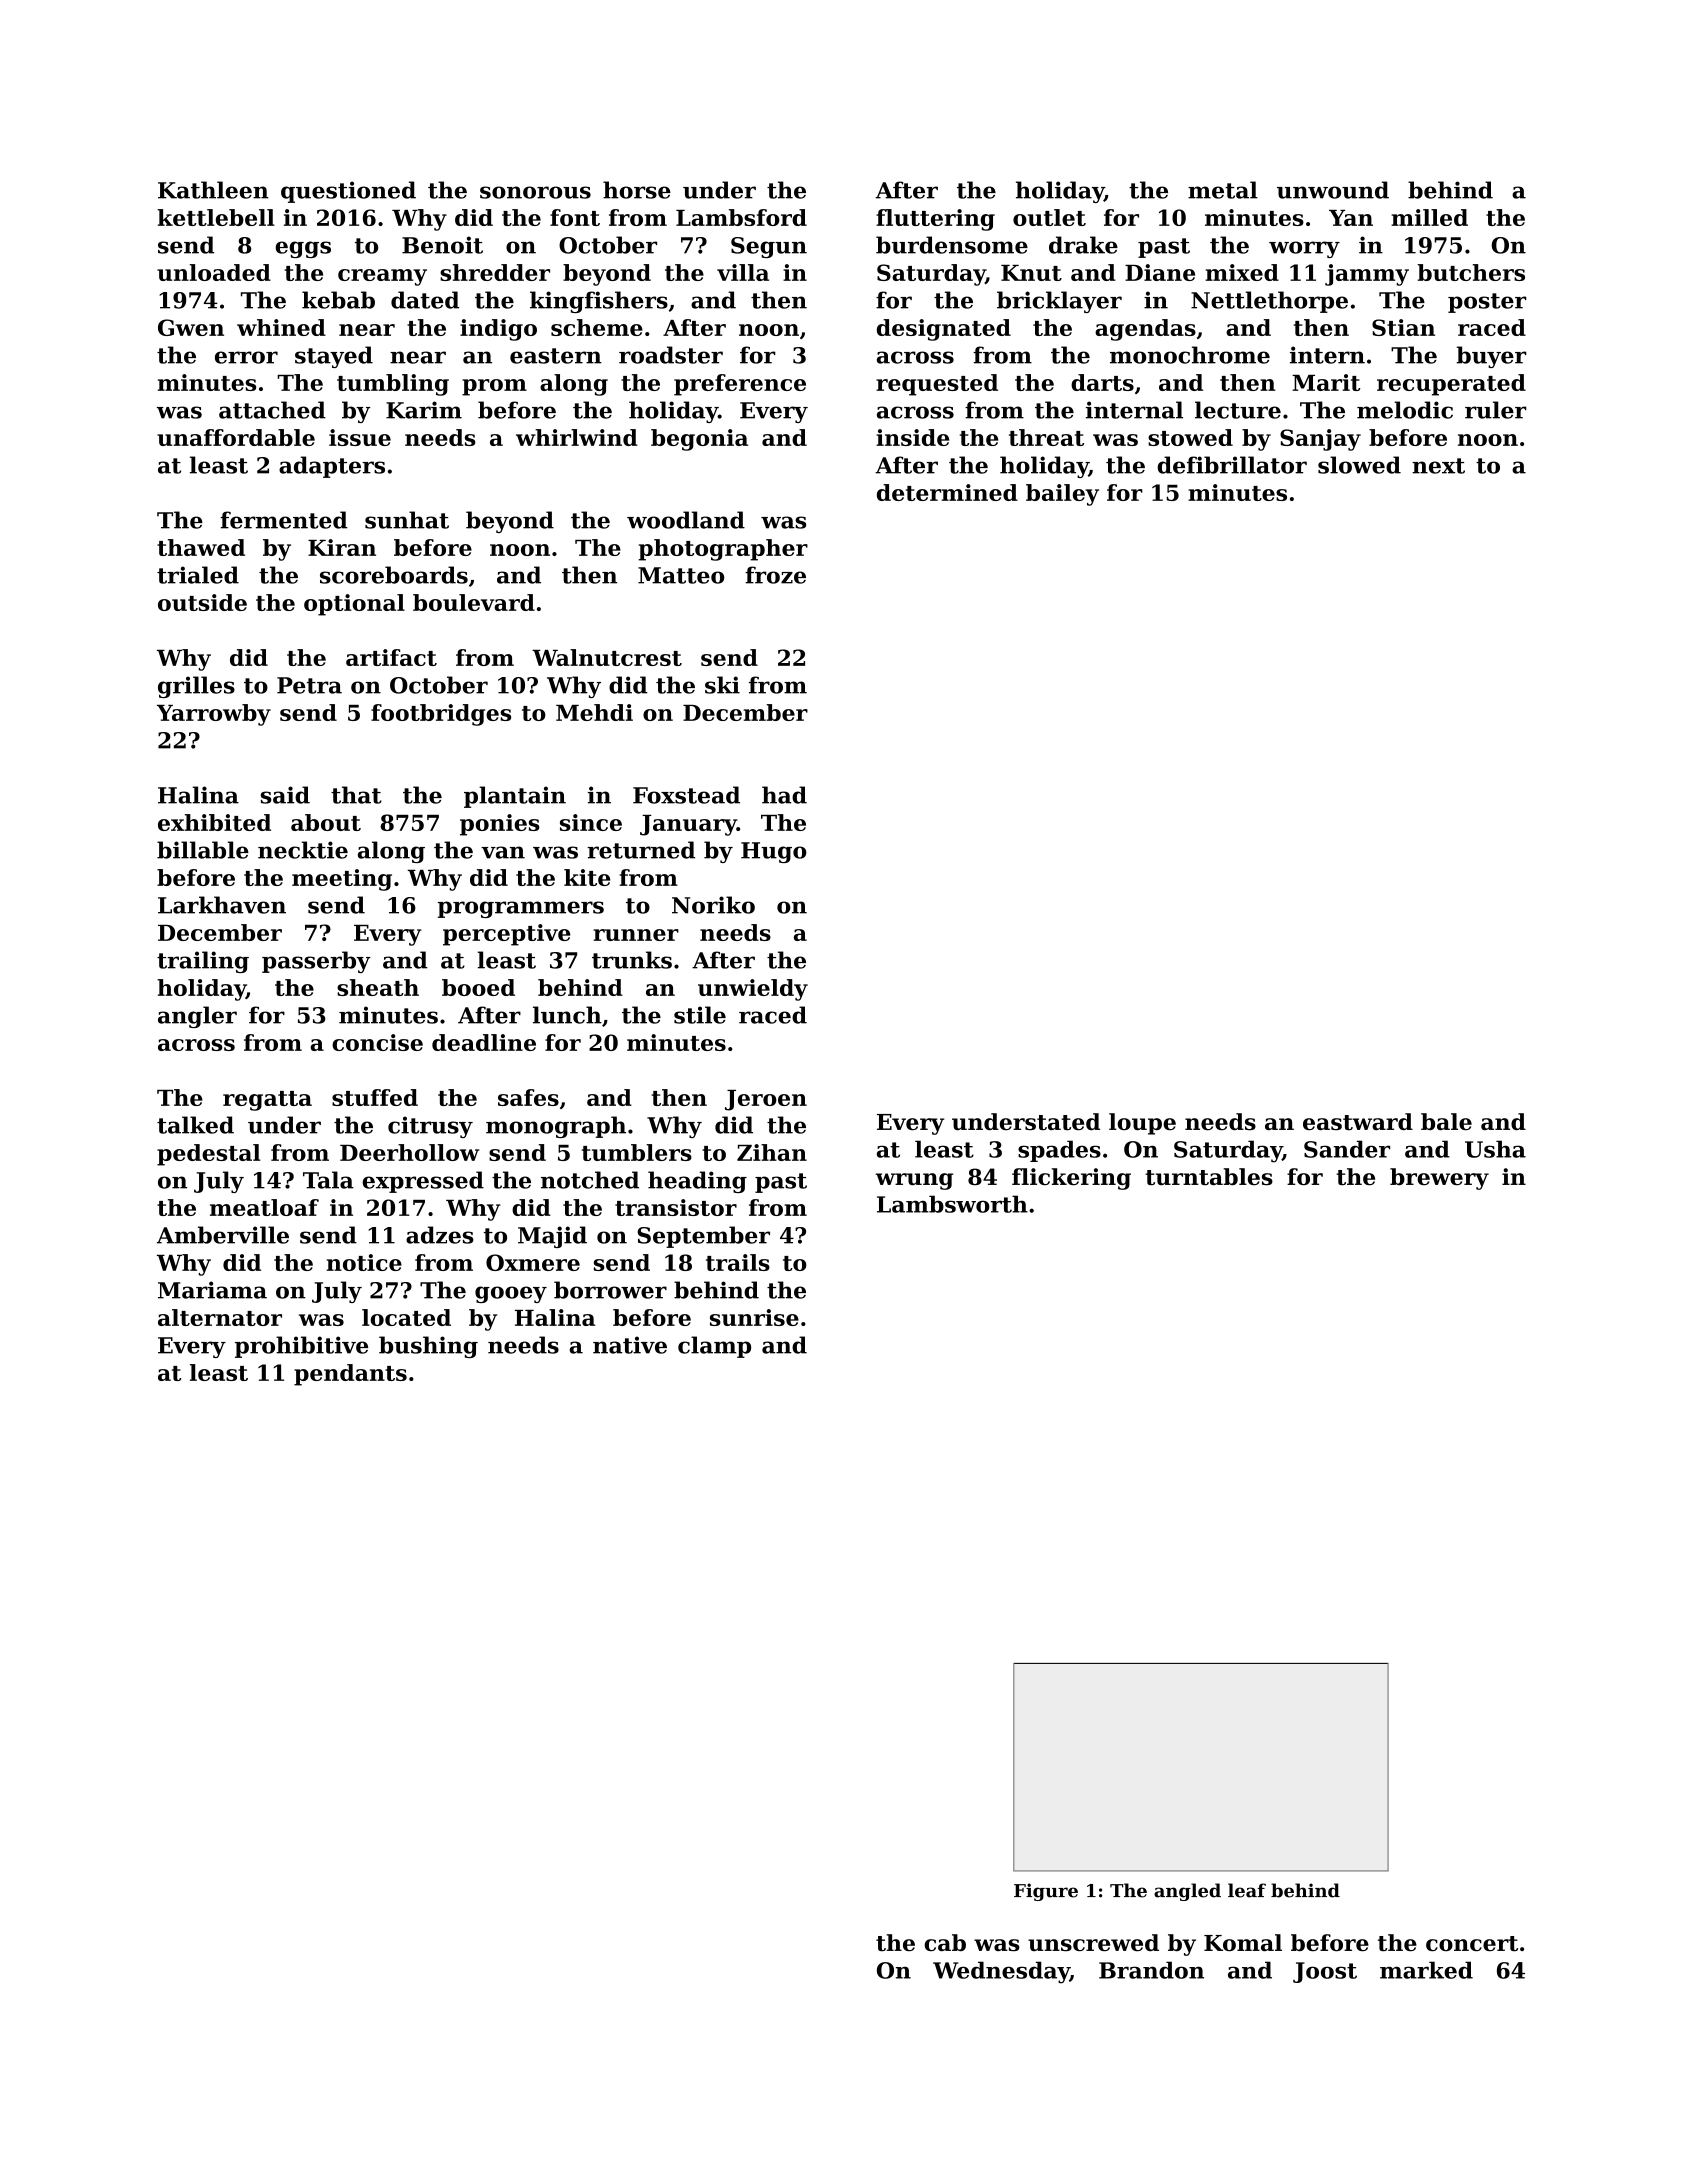 The width and height of the screenshot is (1683, 2178). I want to click on clamp, so click(714, 1347).
